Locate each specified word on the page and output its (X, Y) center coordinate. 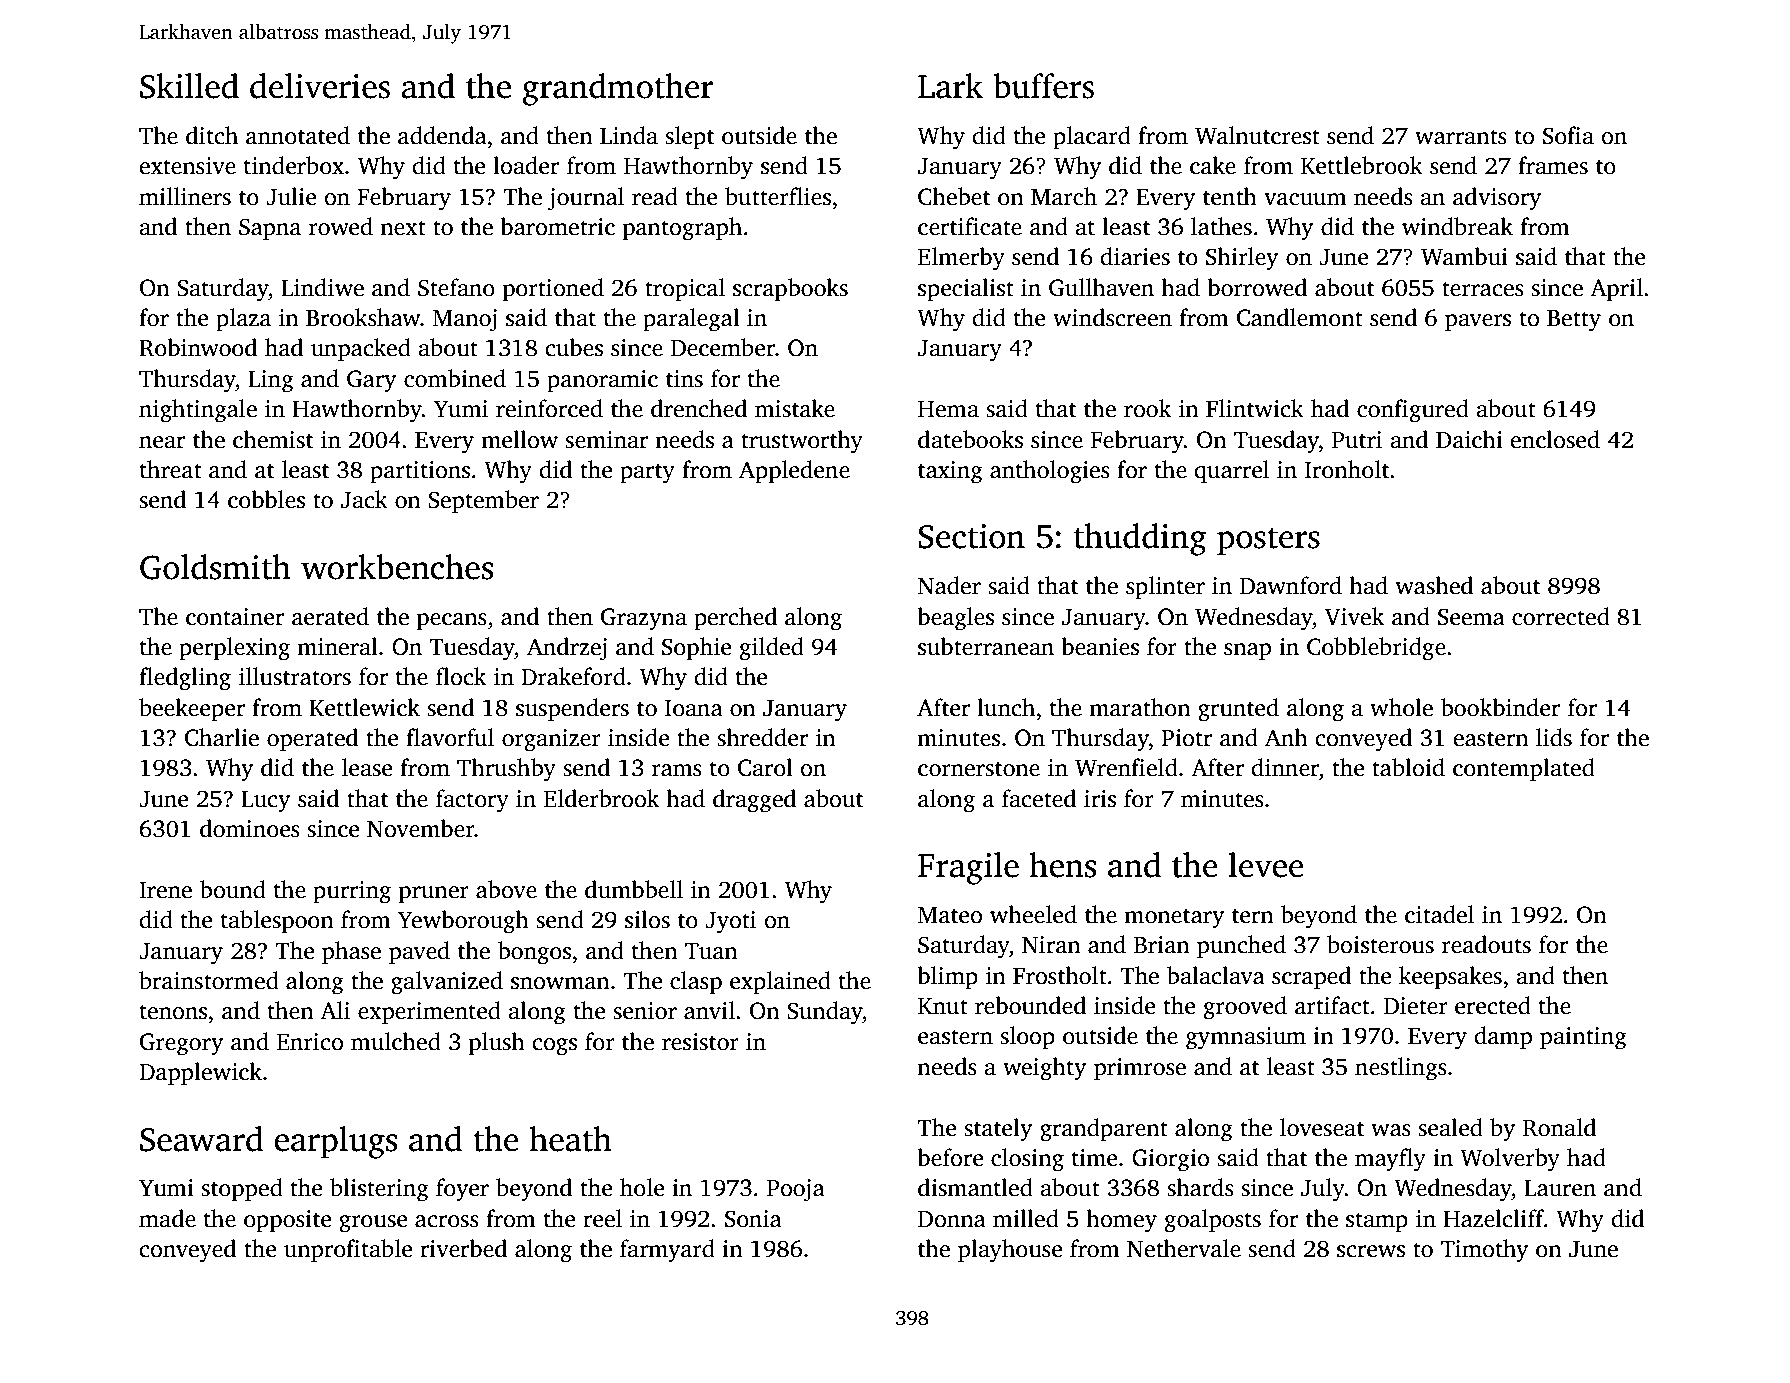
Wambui (1464, 256)
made (167, 1218)
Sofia (1568, 135)
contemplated (1524, 769)
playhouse (1010, 1251)
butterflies (778, 196)
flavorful (450, 737)
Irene (165, 890)
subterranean (986, 646)
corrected (1561, 616)
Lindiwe (322, 287)
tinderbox (294, 165)
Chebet (954, 196)
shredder (762, 737)
